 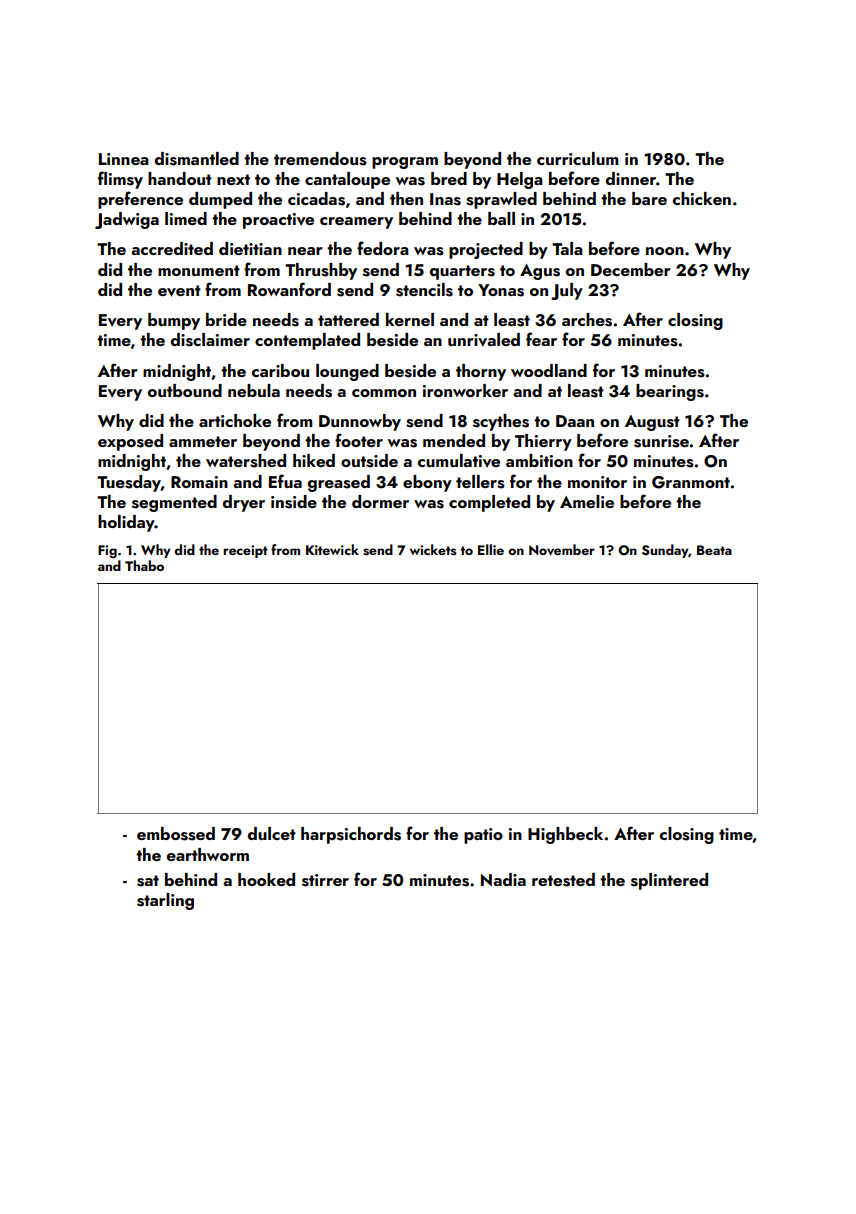 What do you see at coordinates (325, 880) in the image?
I see `stirrer` at bounding box center [325, 880].
